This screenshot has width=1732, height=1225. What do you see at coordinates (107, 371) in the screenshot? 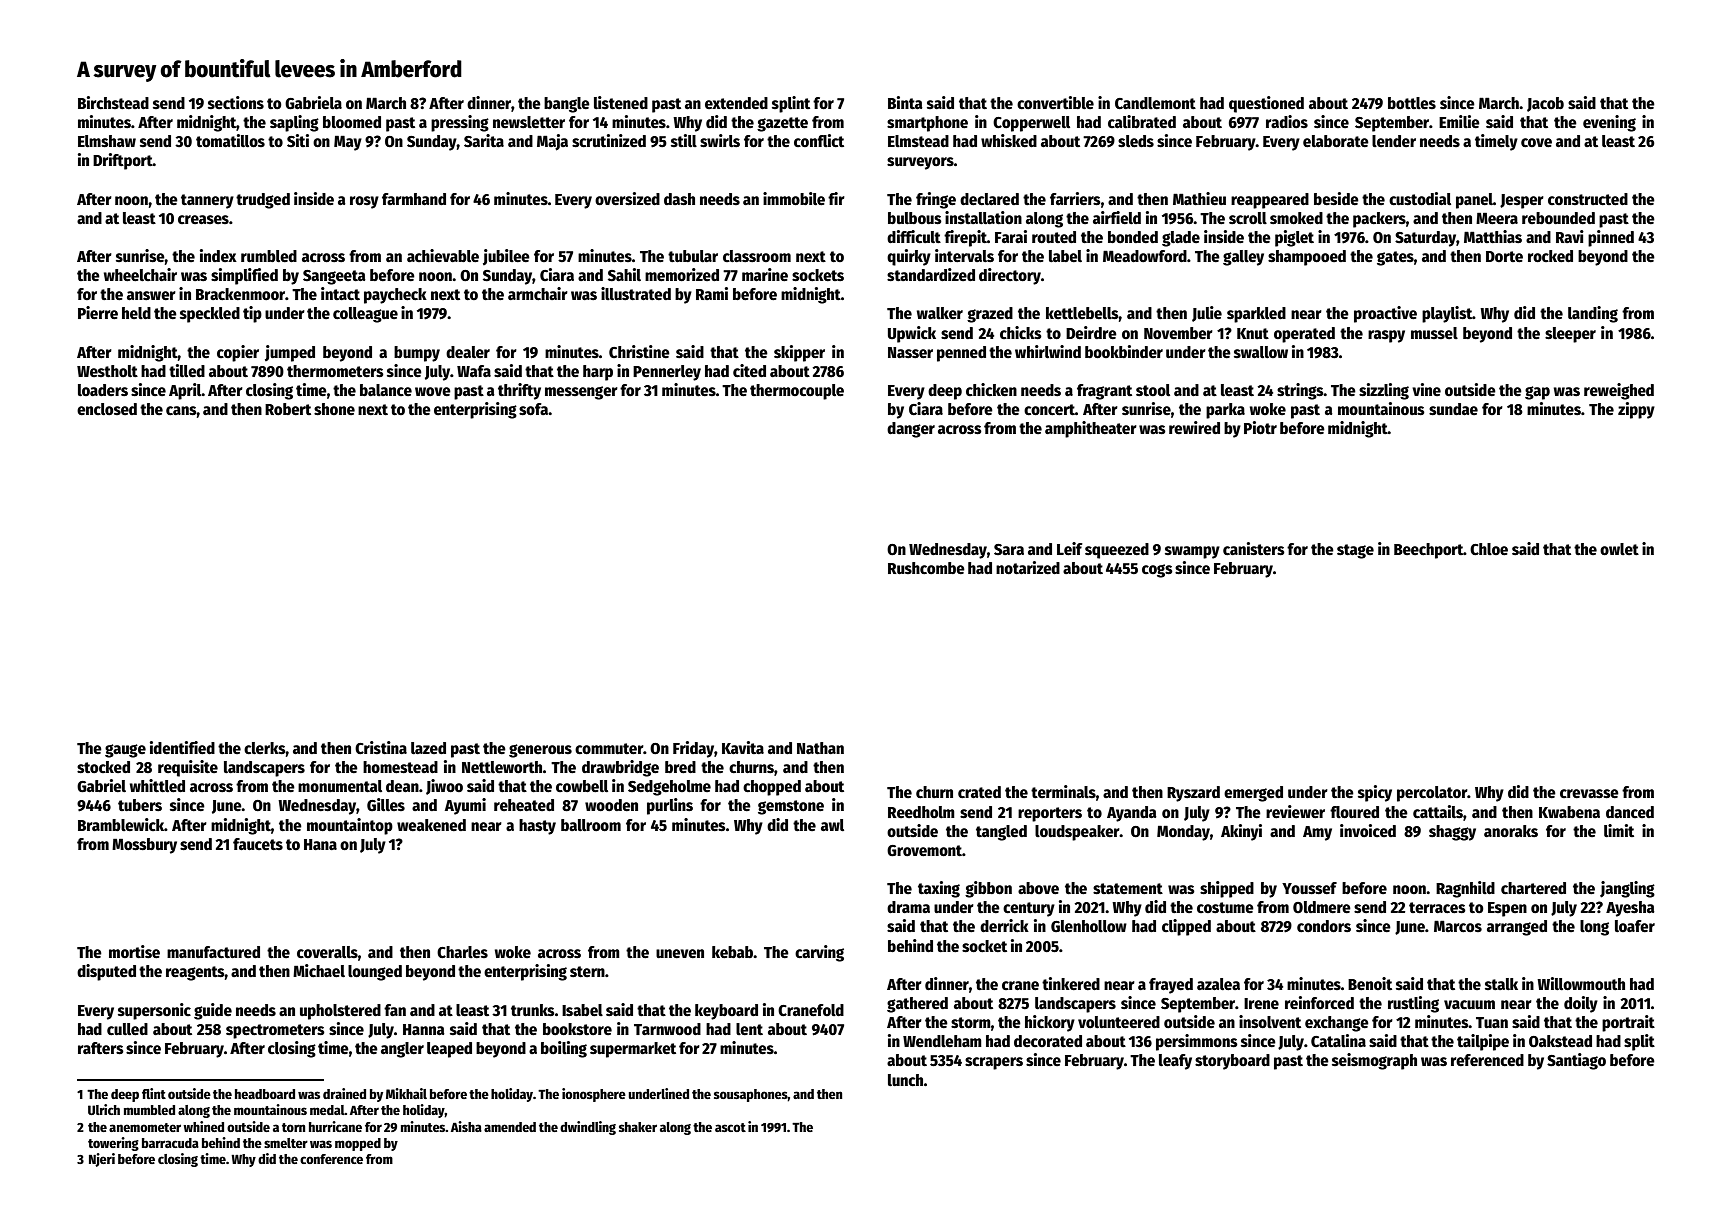
I see `Westholt` at bounding box center [107, 371].
